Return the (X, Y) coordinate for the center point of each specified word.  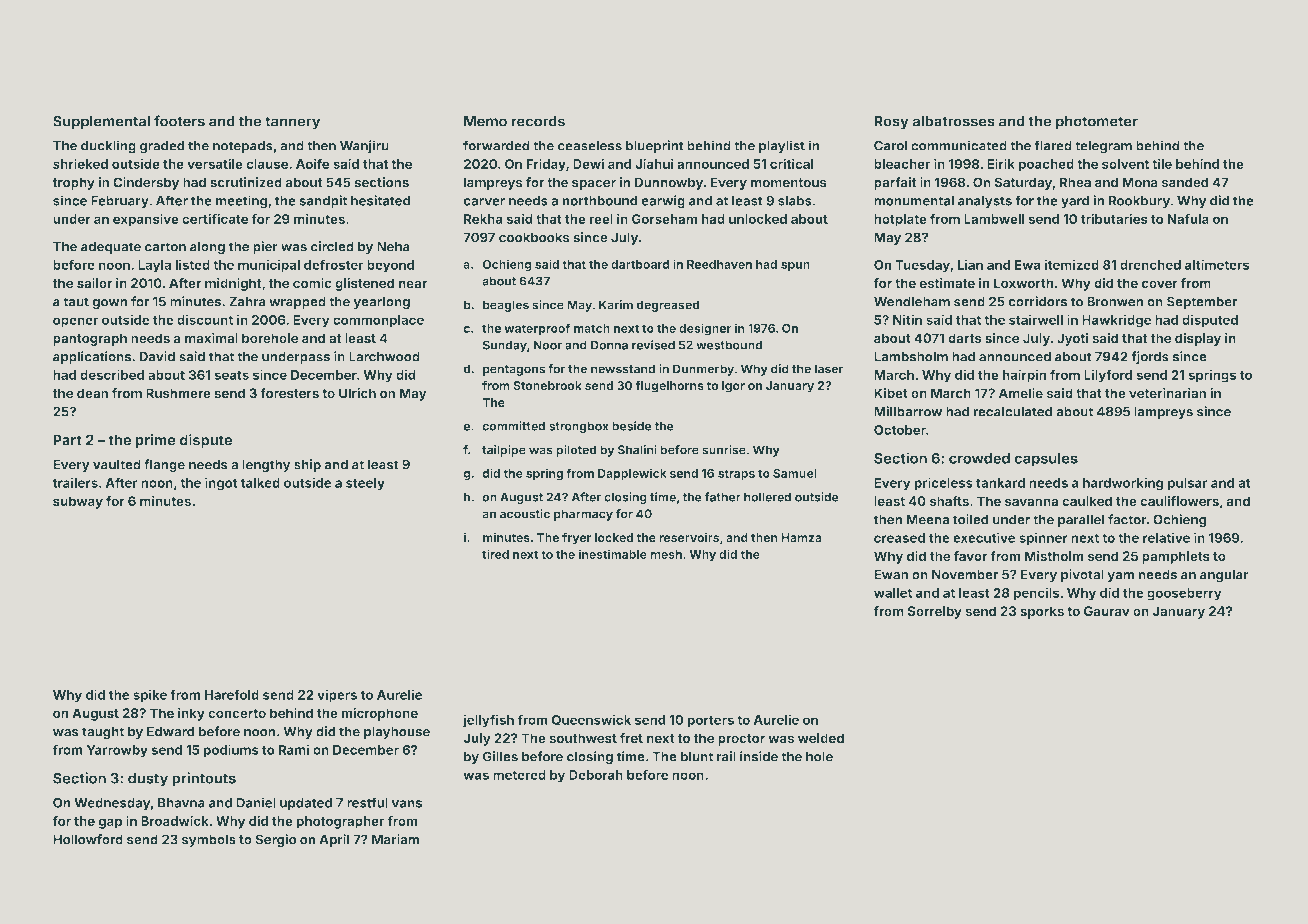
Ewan (891, 574)
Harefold (231, 694)
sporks (1042, 612)
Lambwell (994, 219)
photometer (1097, 122)
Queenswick (591, 720)
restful (367, 802)
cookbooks (534, 237)
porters (710, 721)
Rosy (891, 122)
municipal (269, 266)
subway (78, 502)
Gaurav (1107, 611)
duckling (108, 147)
